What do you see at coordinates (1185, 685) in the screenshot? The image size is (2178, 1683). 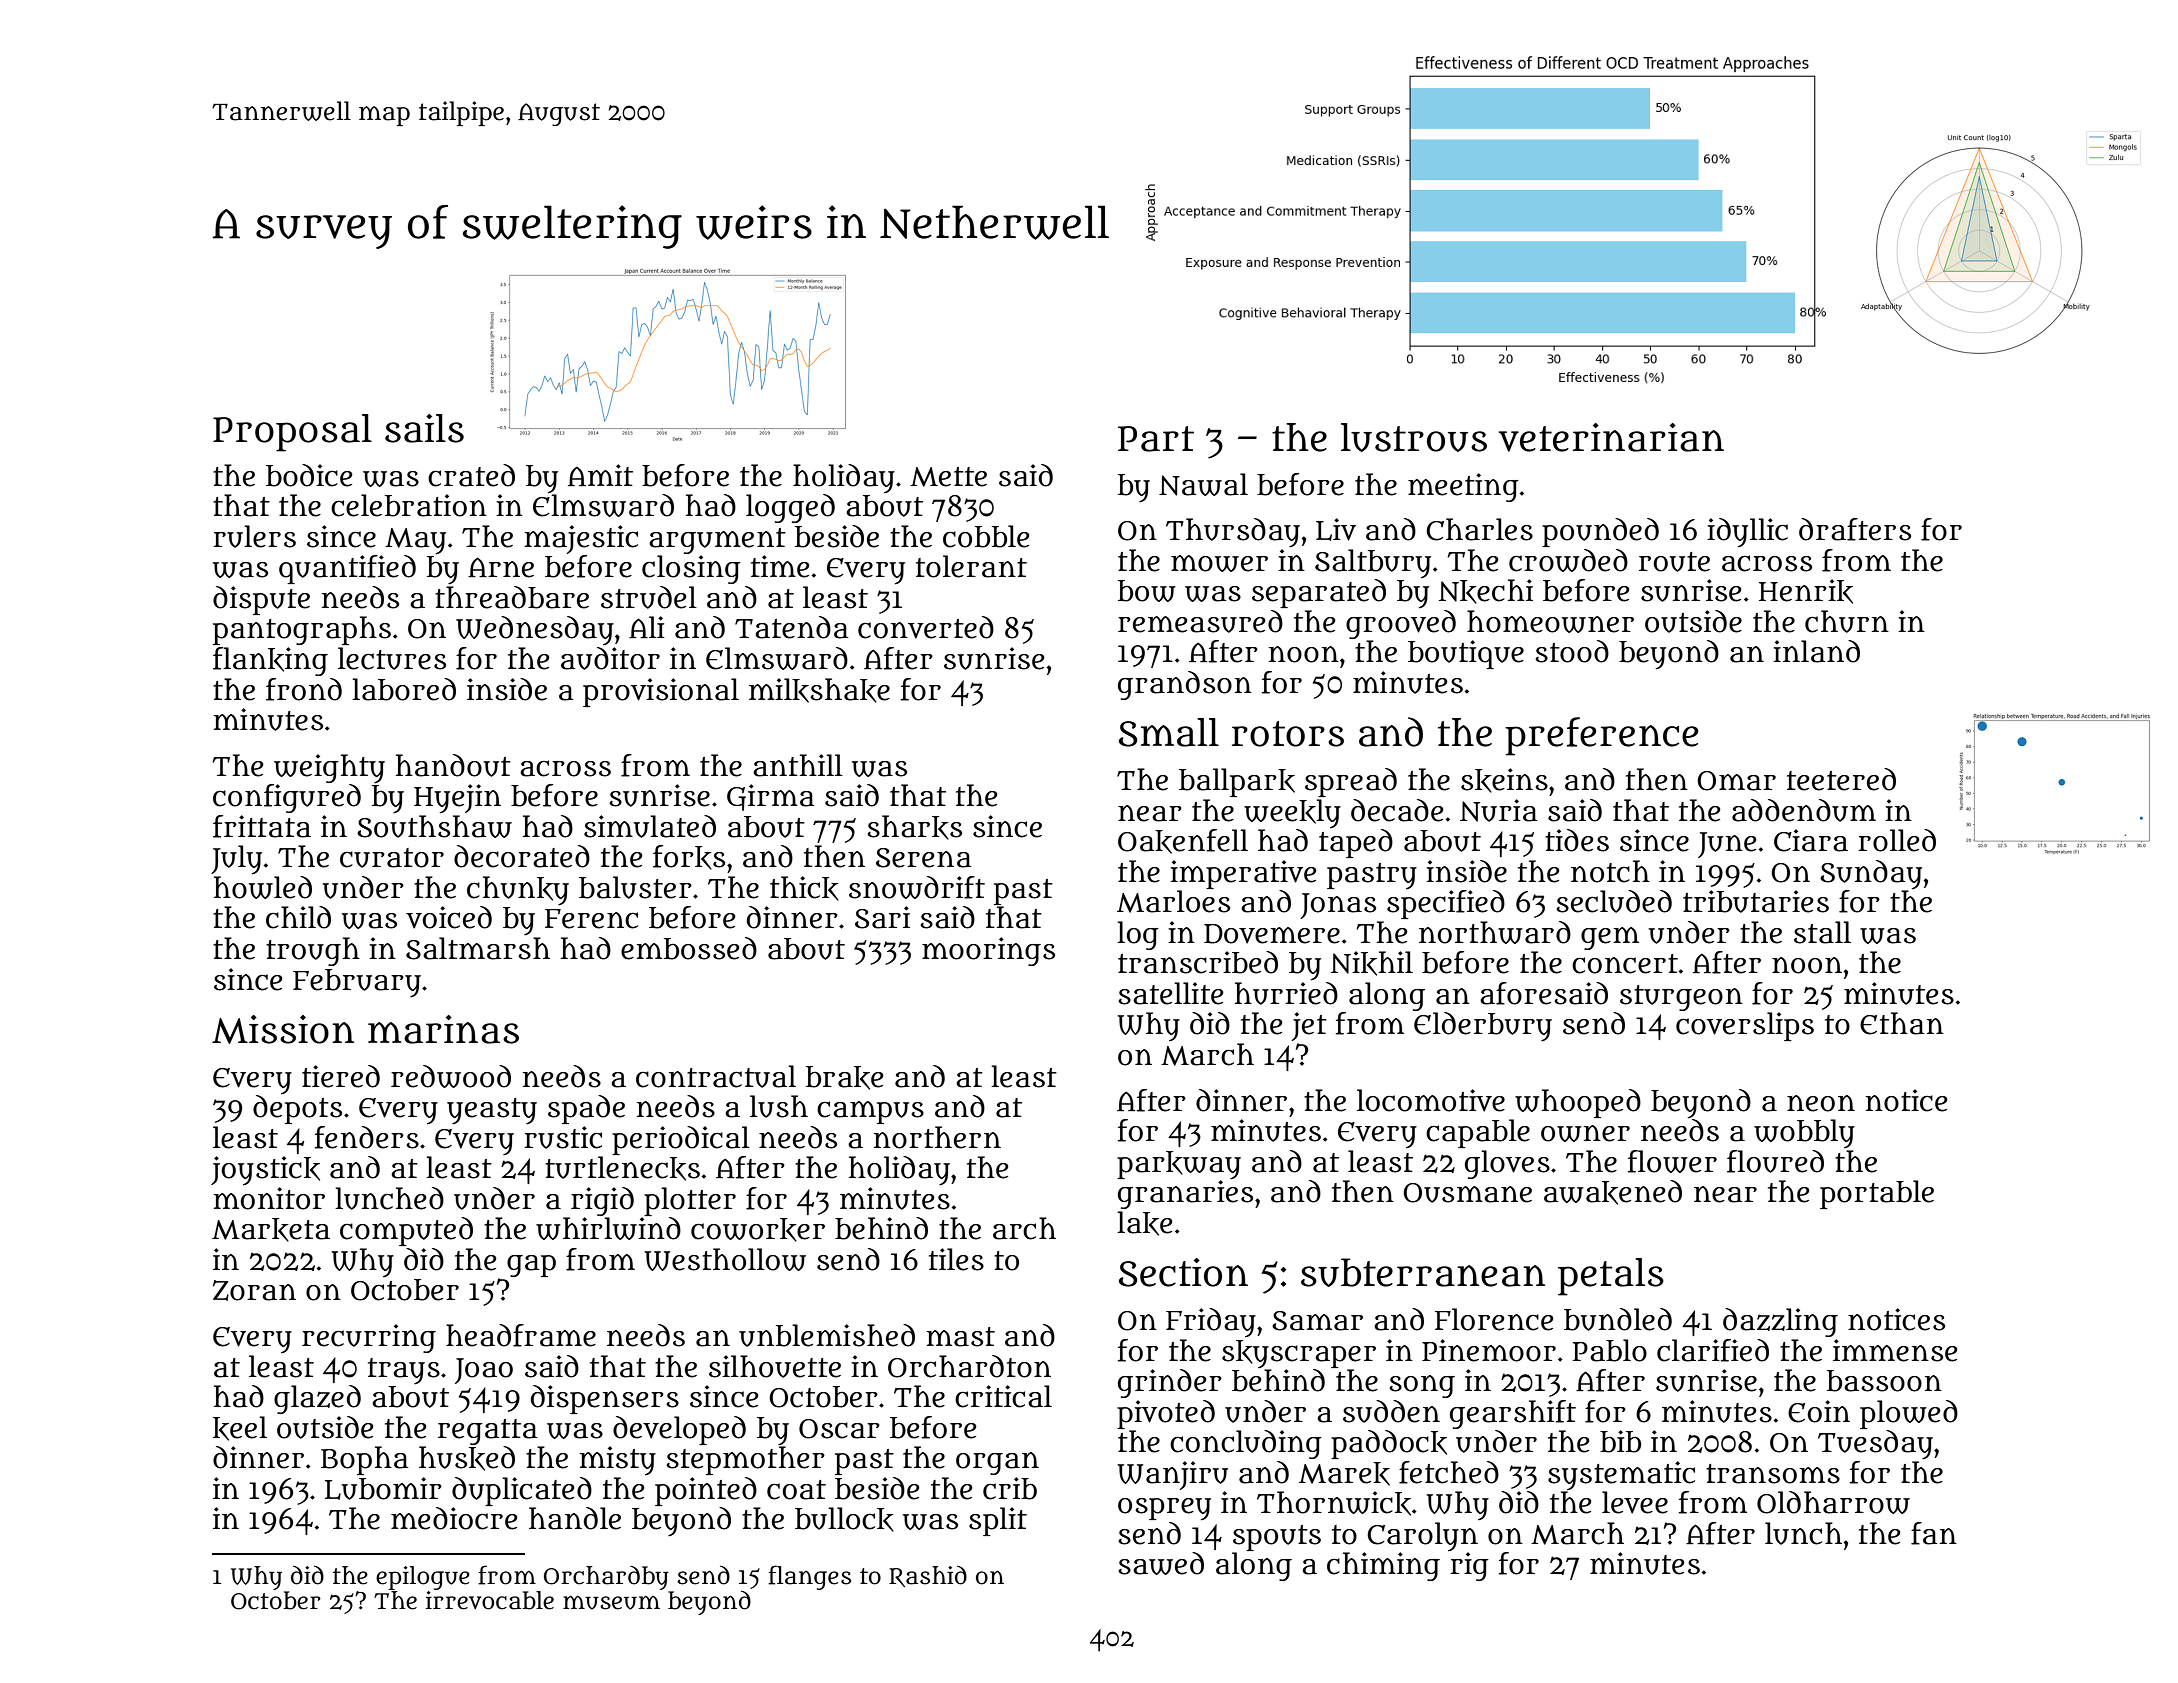 I see `grandson` at bounding box center [1185, 685].
